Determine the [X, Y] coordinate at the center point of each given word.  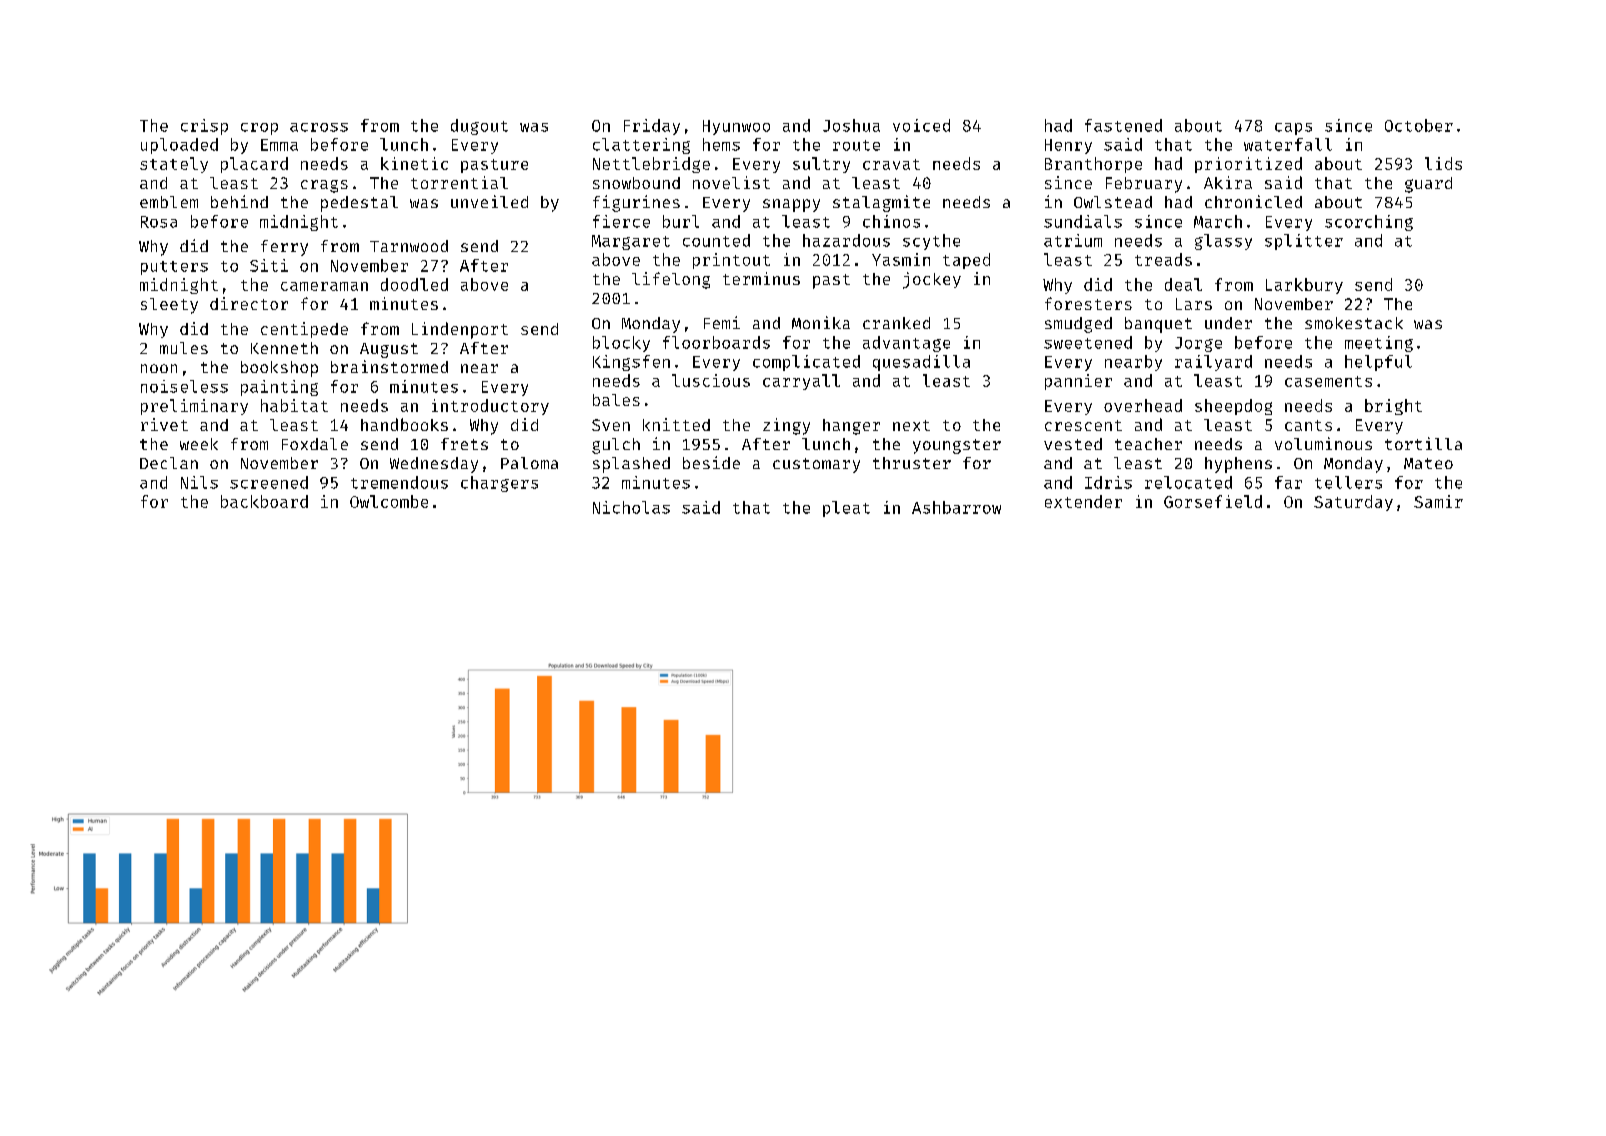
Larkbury [1304, 286]
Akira [1228, 182]
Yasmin [901, 259]
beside [711, 462]
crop [259, 129]
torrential [459, 182]
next [911, 425]
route [856, 145]
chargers [499, 484]
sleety [169, 306]
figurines [636, 203]
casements [1328, 381]
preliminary [194, 407]
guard [1428, 185]
